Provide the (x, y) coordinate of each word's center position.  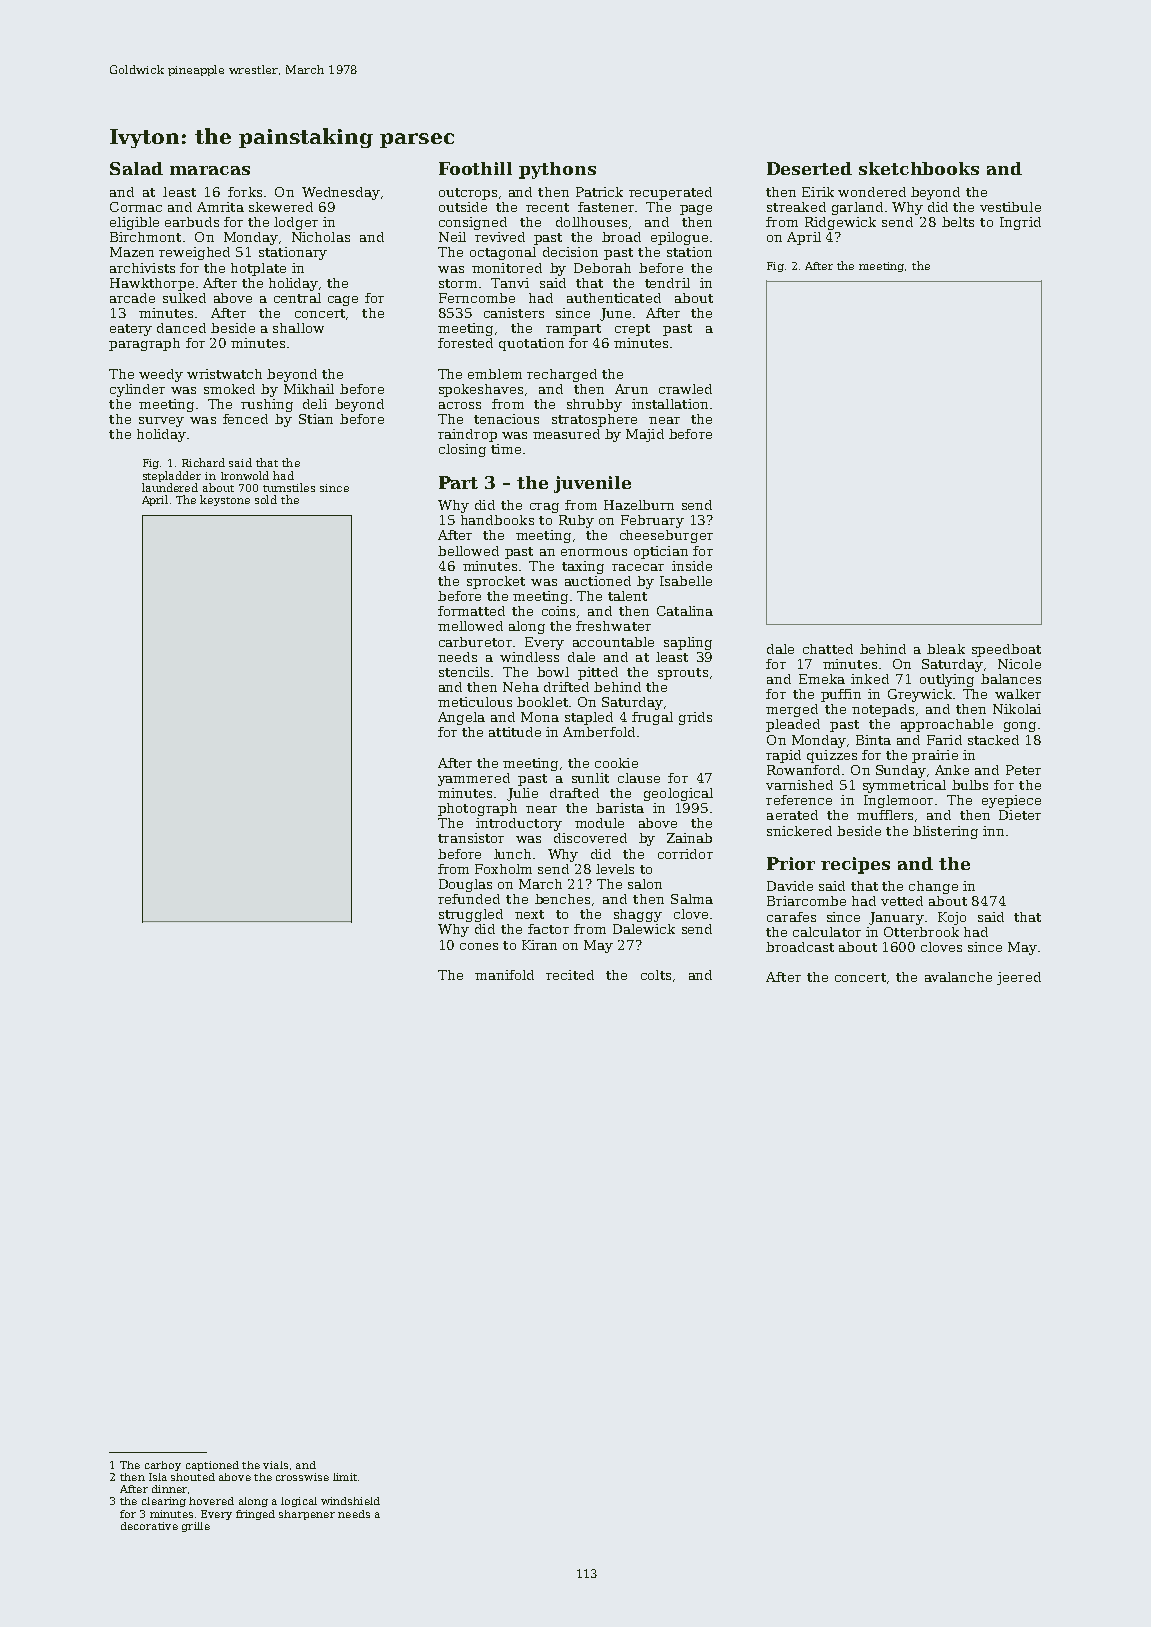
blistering (945, 832)
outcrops (468, 194)
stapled (589, 718)
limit (345, 1477)
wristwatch (224, 374)
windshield (350, 1501)
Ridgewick (840, 223)
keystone (225, 500)
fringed (255, 1515)
